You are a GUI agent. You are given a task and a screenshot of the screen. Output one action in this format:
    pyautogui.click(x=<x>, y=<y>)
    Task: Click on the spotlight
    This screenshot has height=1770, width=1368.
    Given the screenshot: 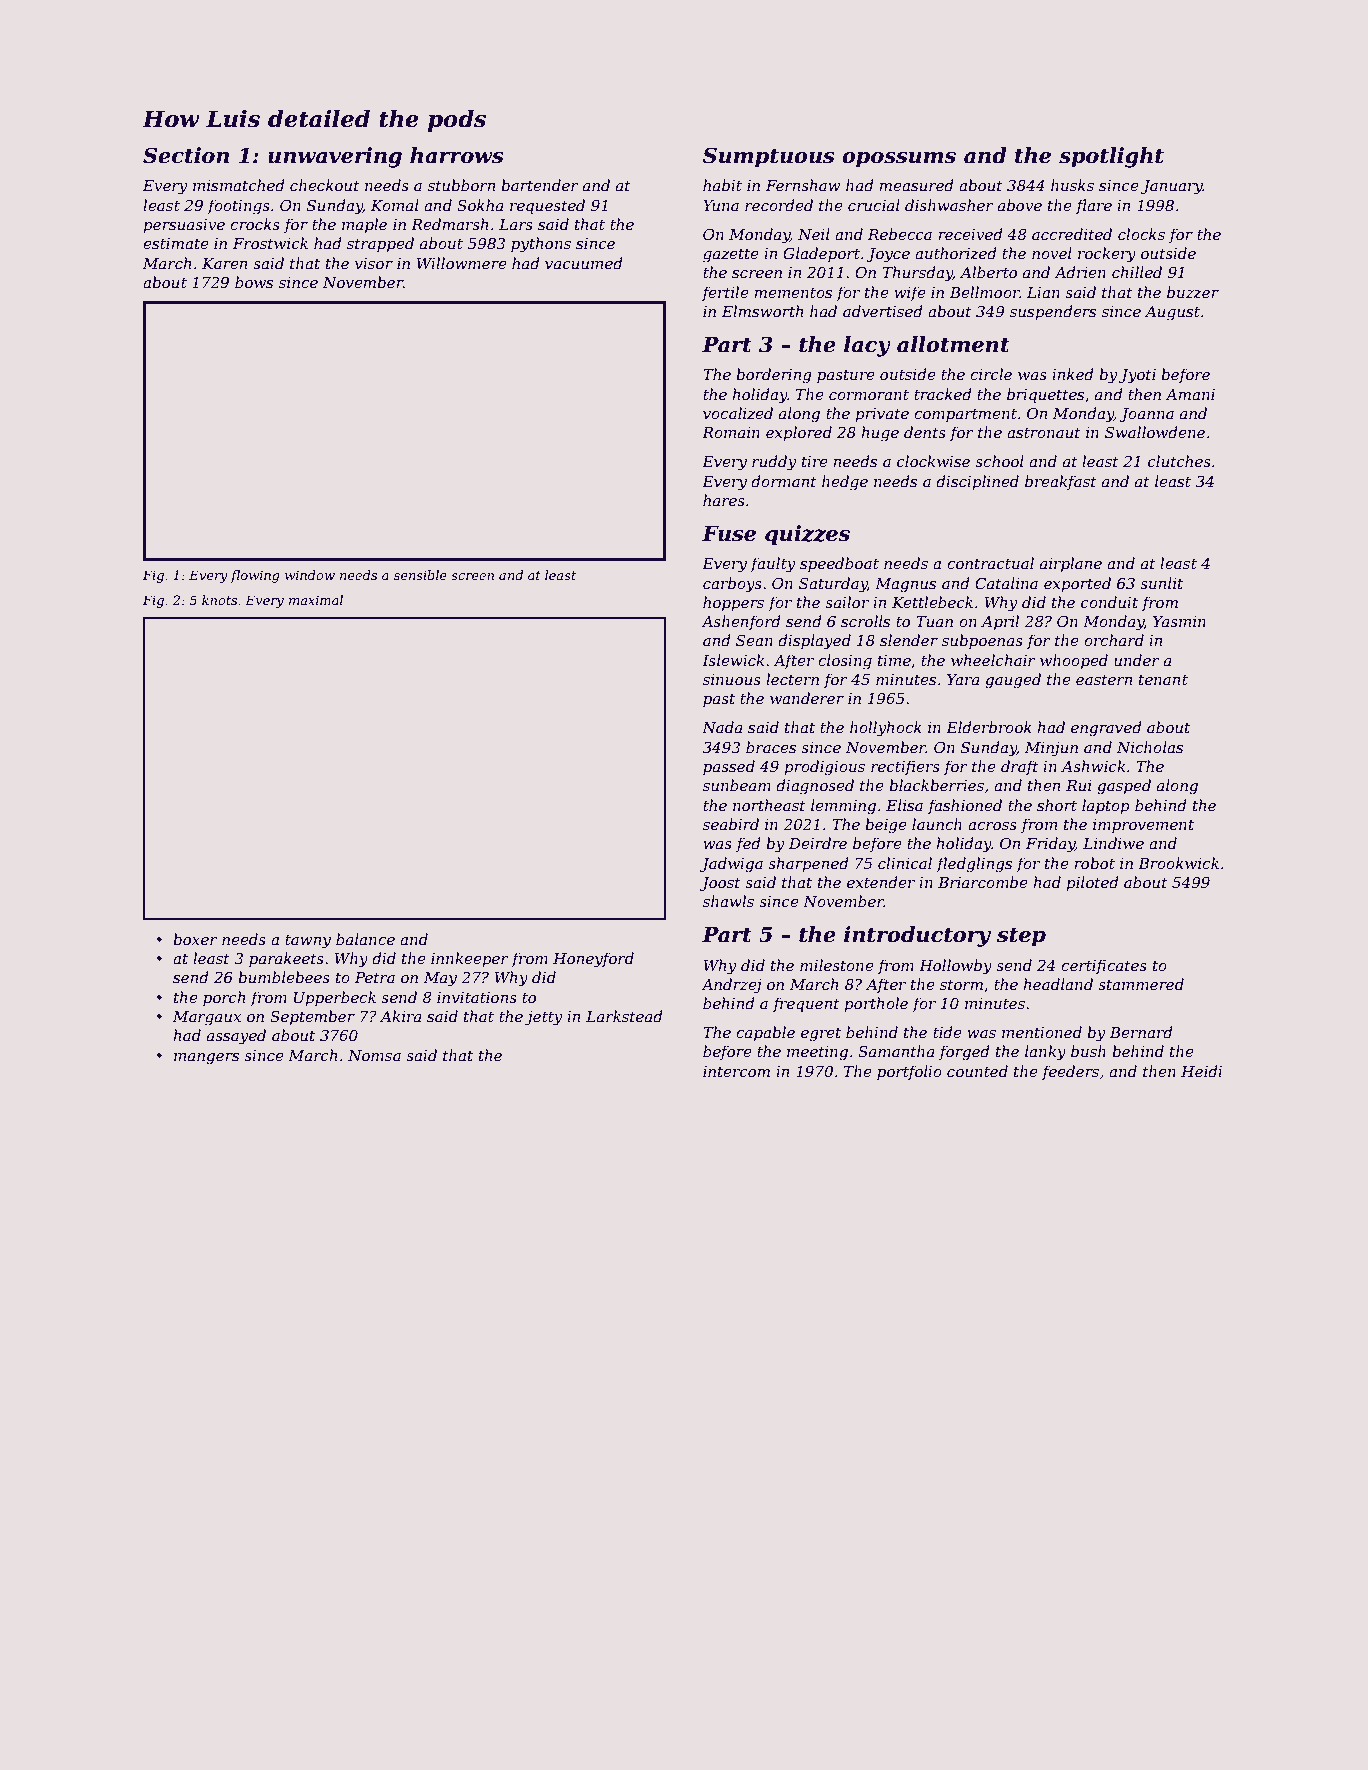 What is the action you would take?
    pyautogui.click(x=1111, y=157)
